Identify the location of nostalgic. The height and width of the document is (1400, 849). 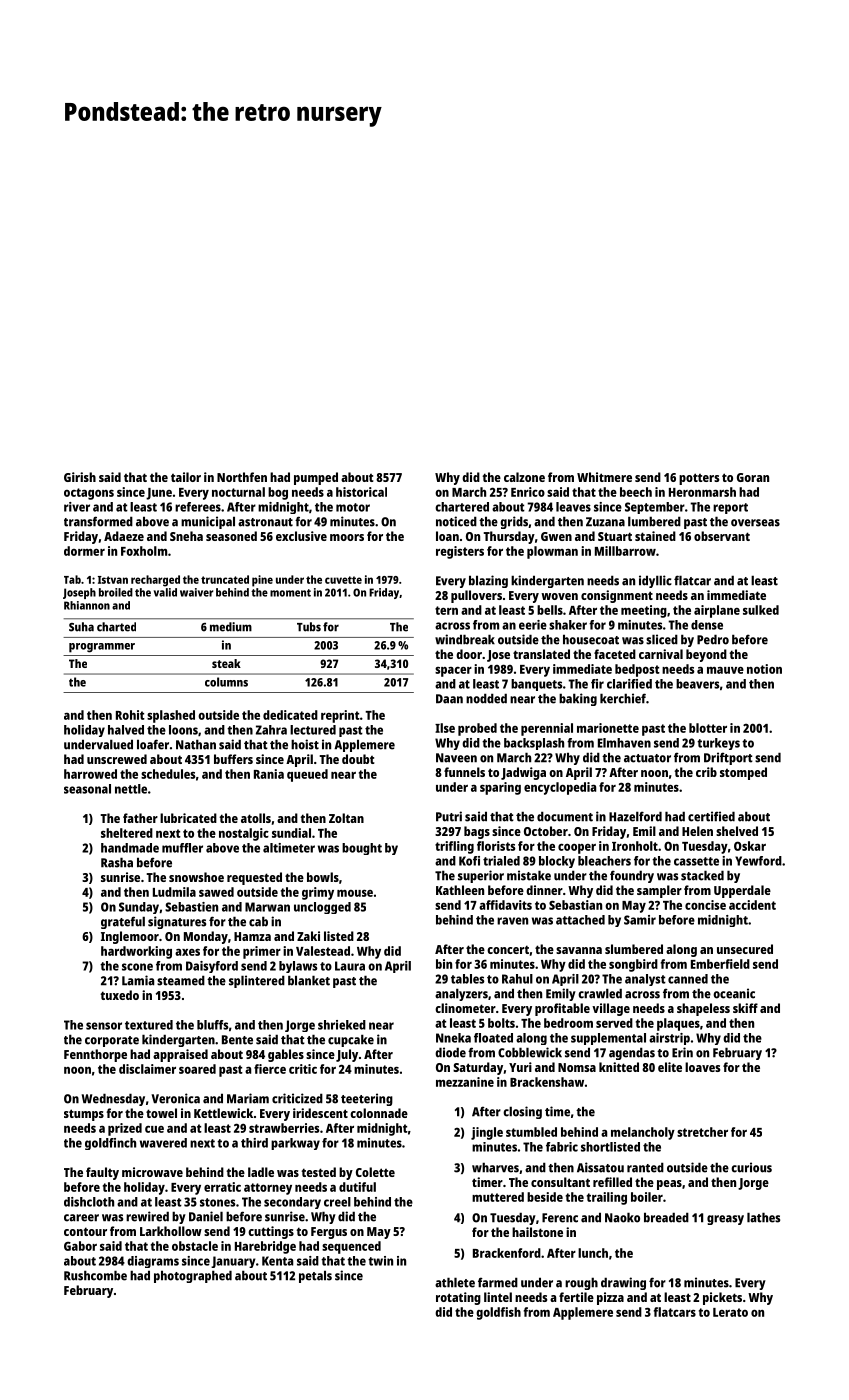
(244, 834).
